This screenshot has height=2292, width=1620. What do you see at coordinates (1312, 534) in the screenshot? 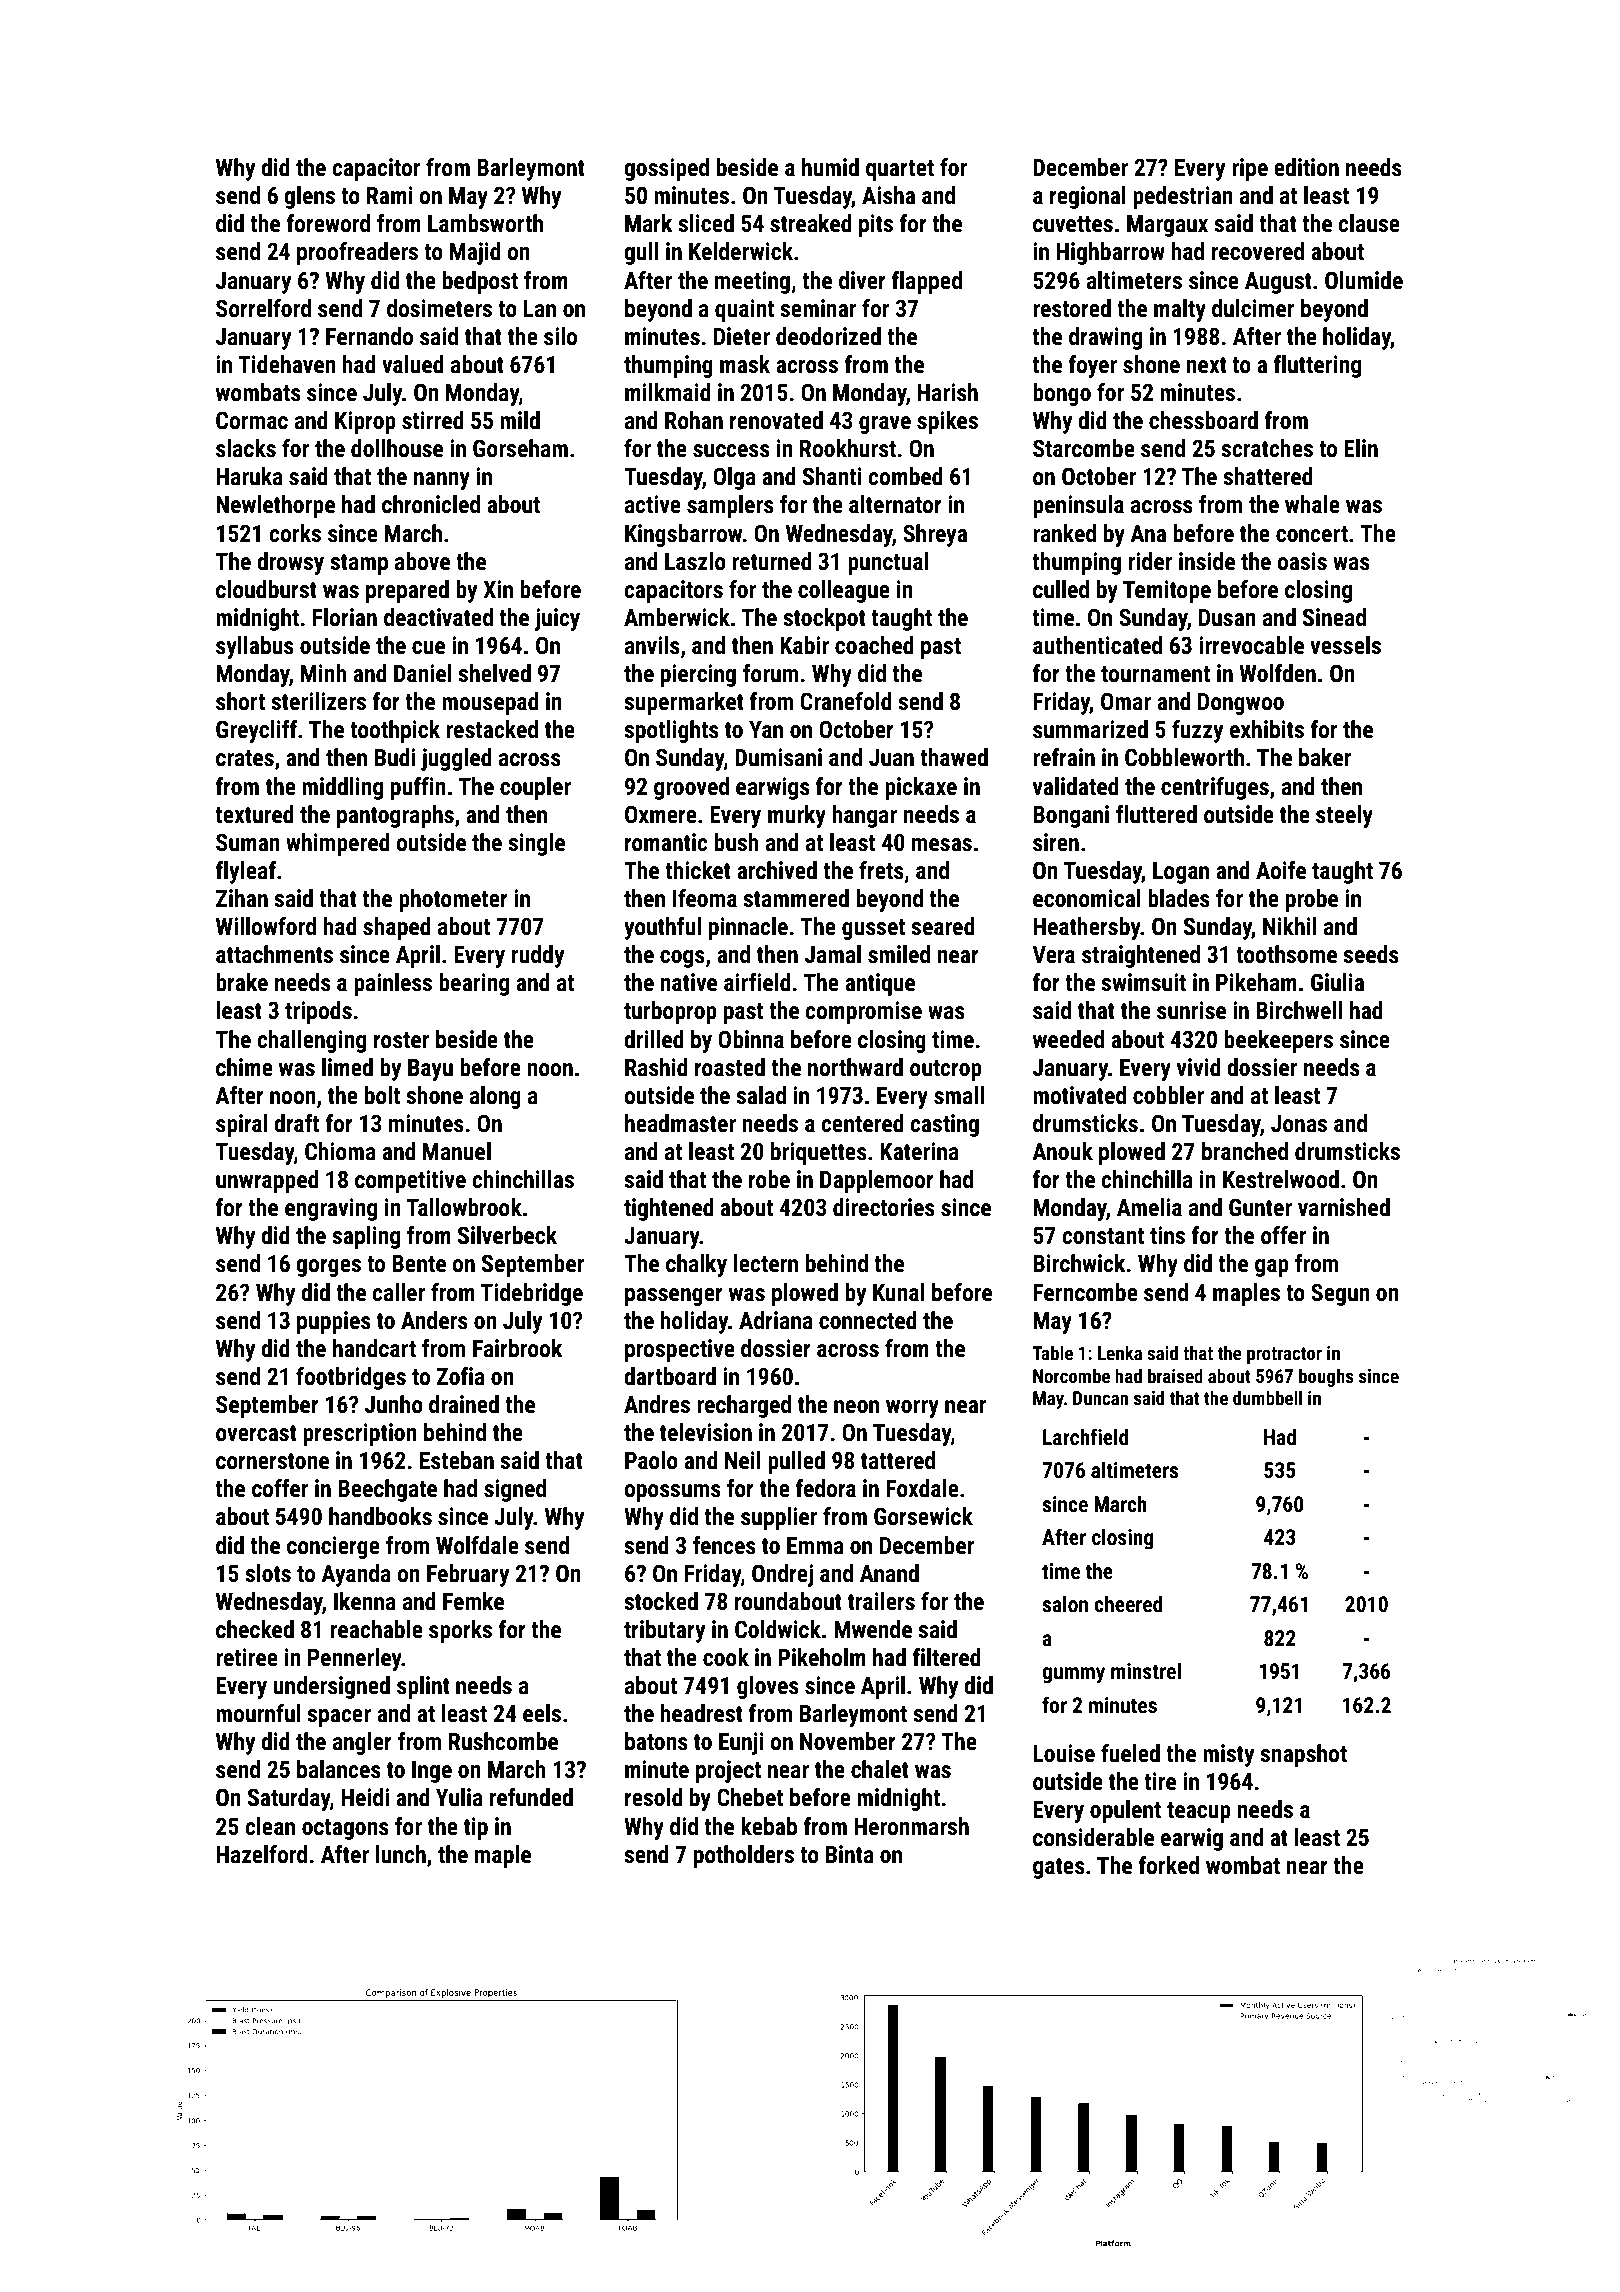
I see `concert` at bounding box center [1312, 534].
